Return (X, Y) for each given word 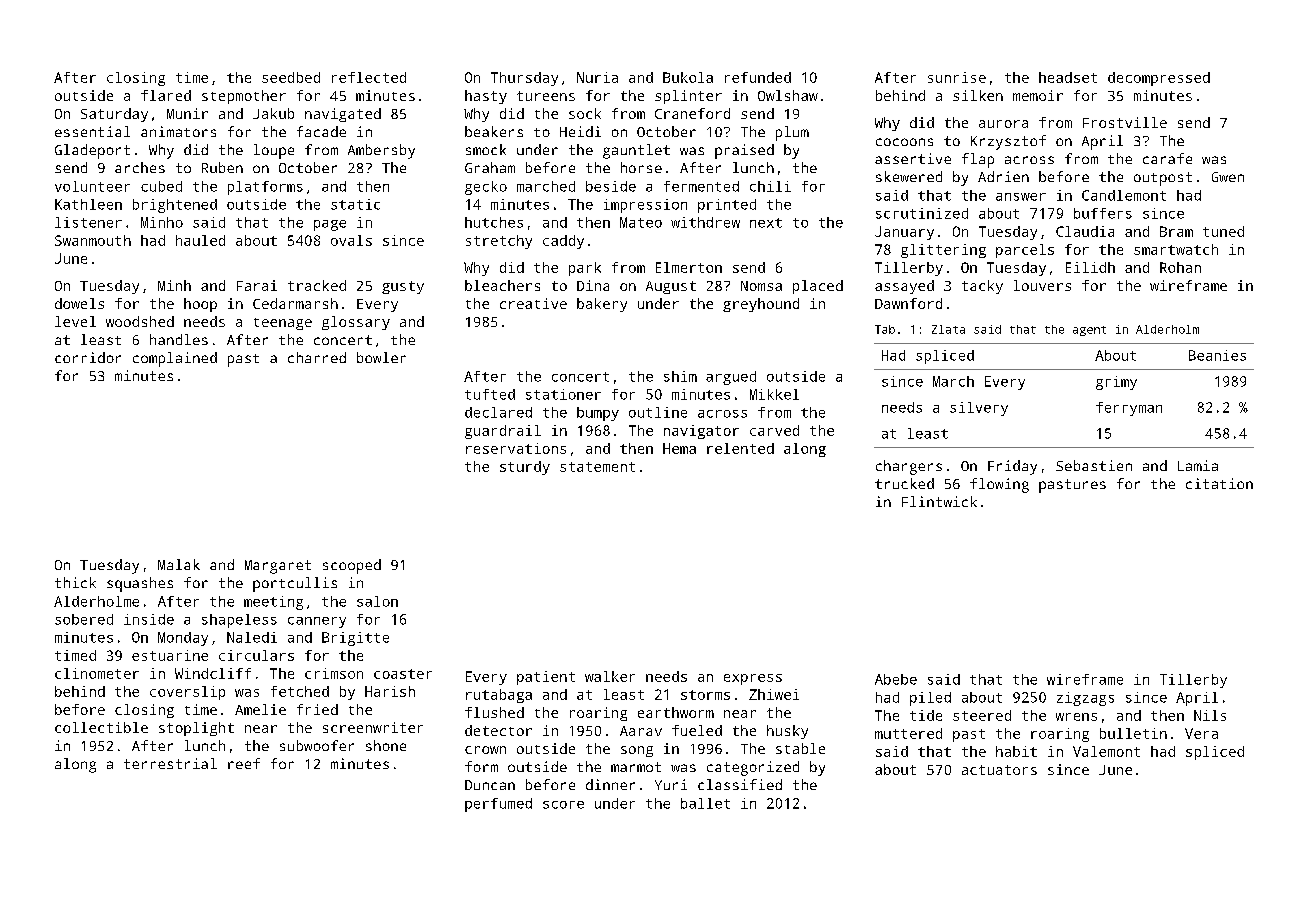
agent (1089, 331)
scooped (352, 566)
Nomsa (761, 286)
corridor (88, 357)
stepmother (244, 97)
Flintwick (939, 501)
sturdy (525, 468)
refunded (758, 77)
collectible (101, 727)
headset (1068, 77)
